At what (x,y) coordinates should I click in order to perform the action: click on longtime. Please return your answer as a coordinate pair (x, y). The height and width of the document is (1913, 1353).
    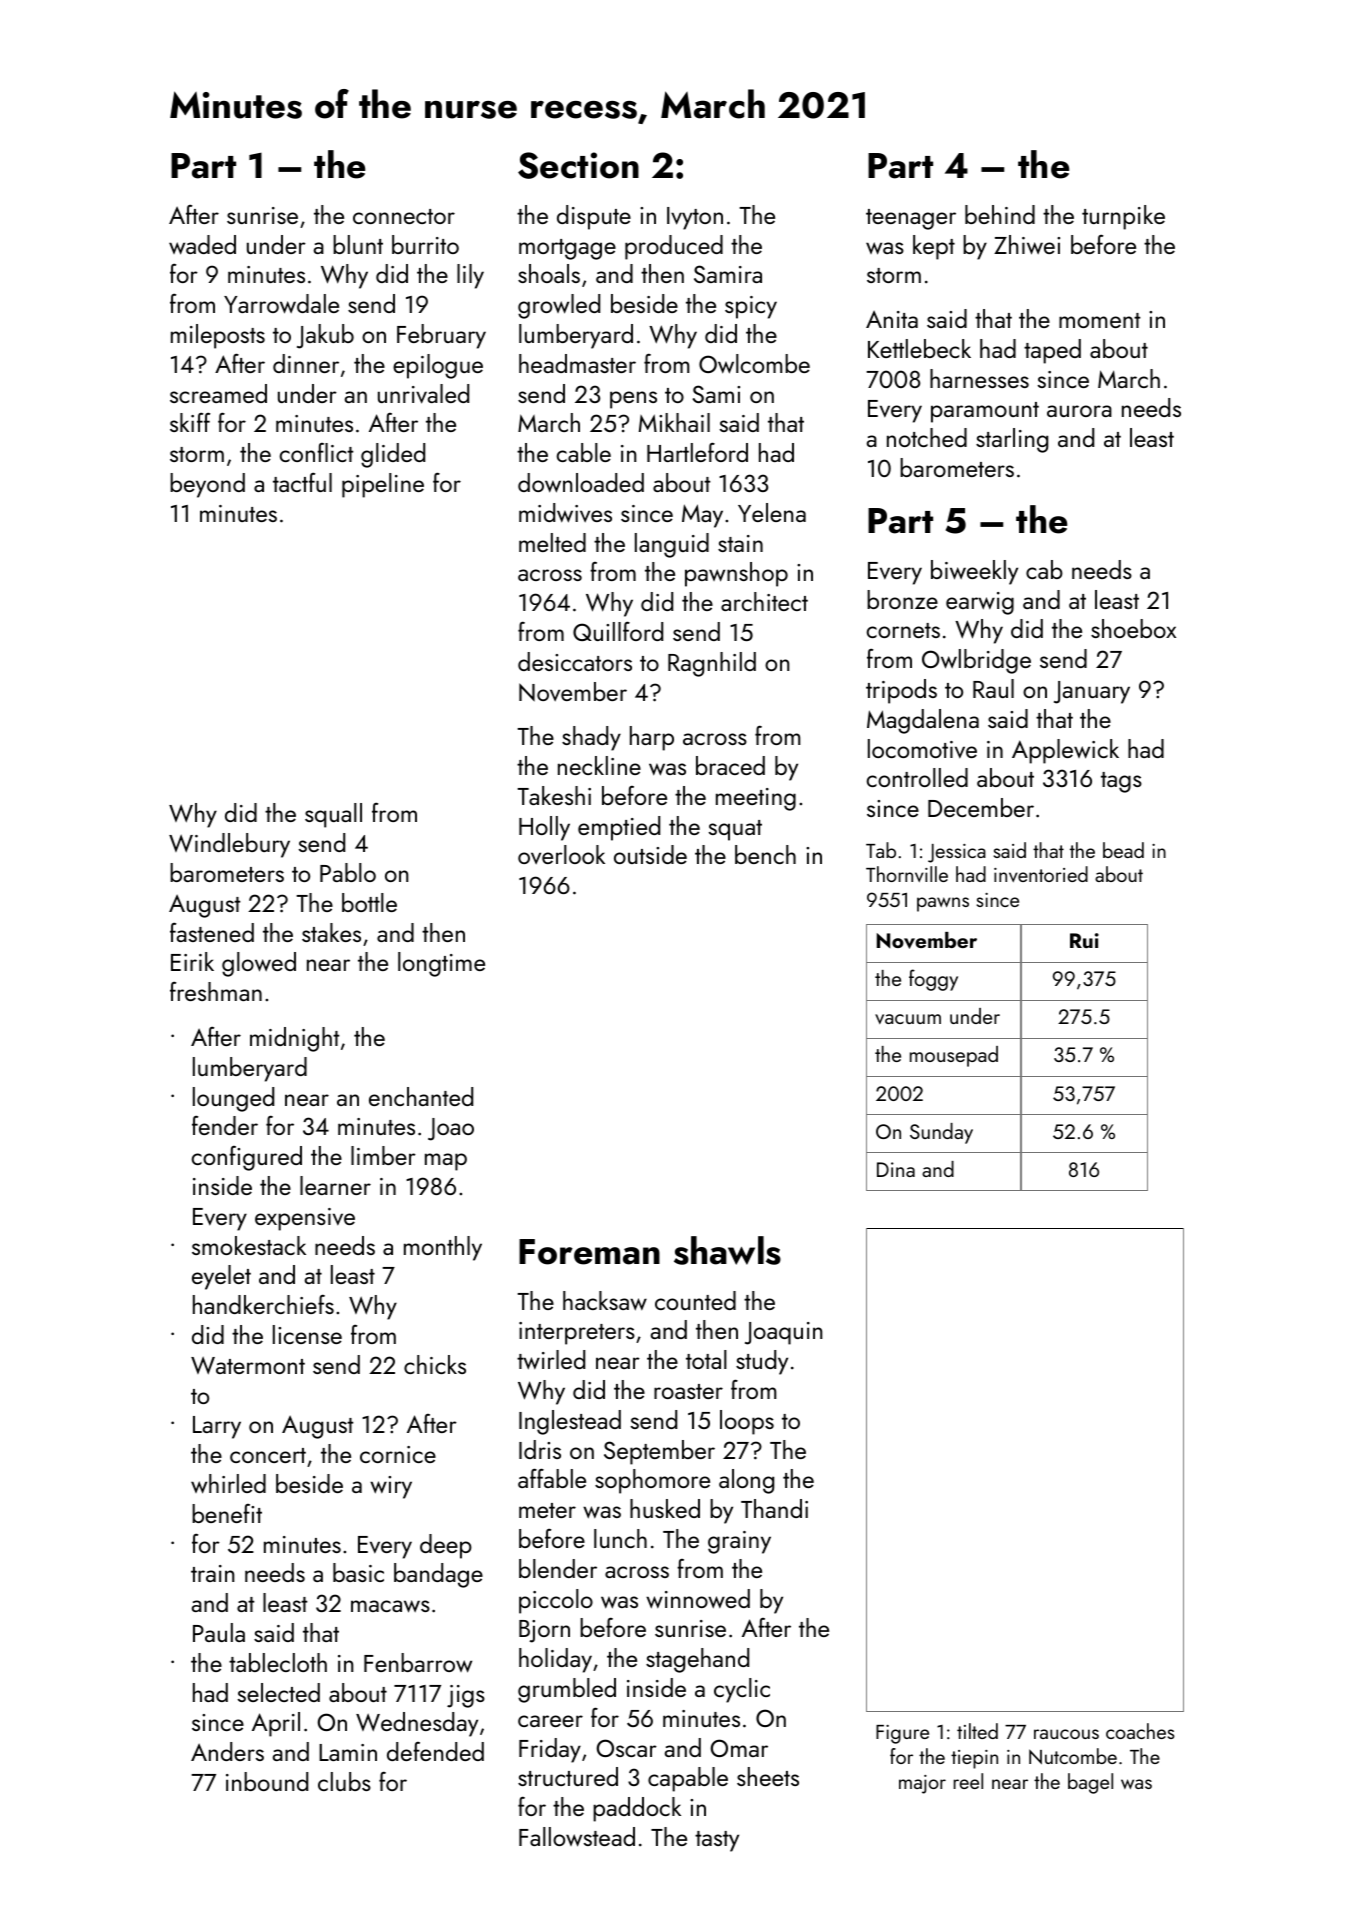
    Looking at the image, I should click on (441, 964).
